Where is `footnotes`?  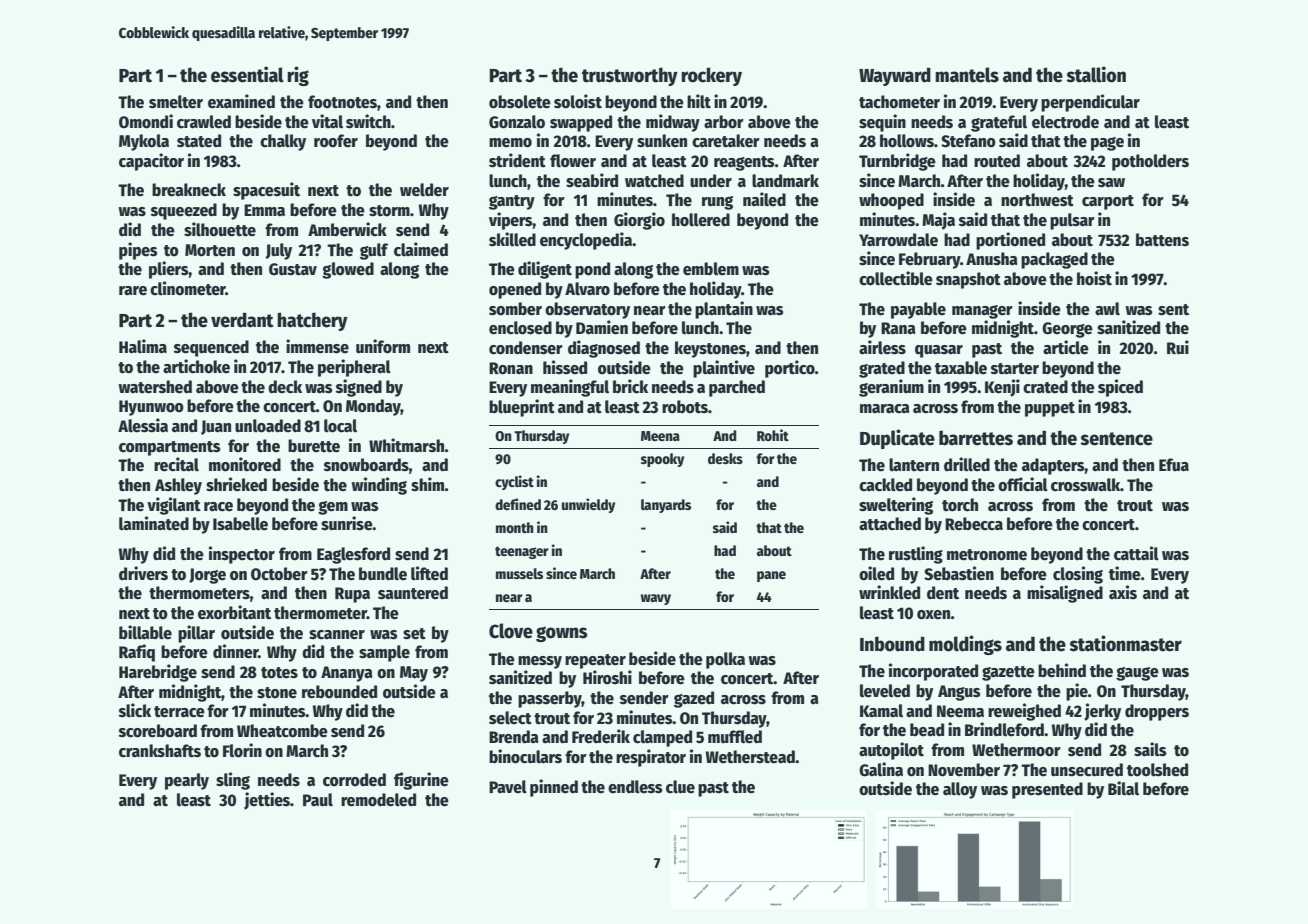 footnotes is located at coordinates (342, 102).
